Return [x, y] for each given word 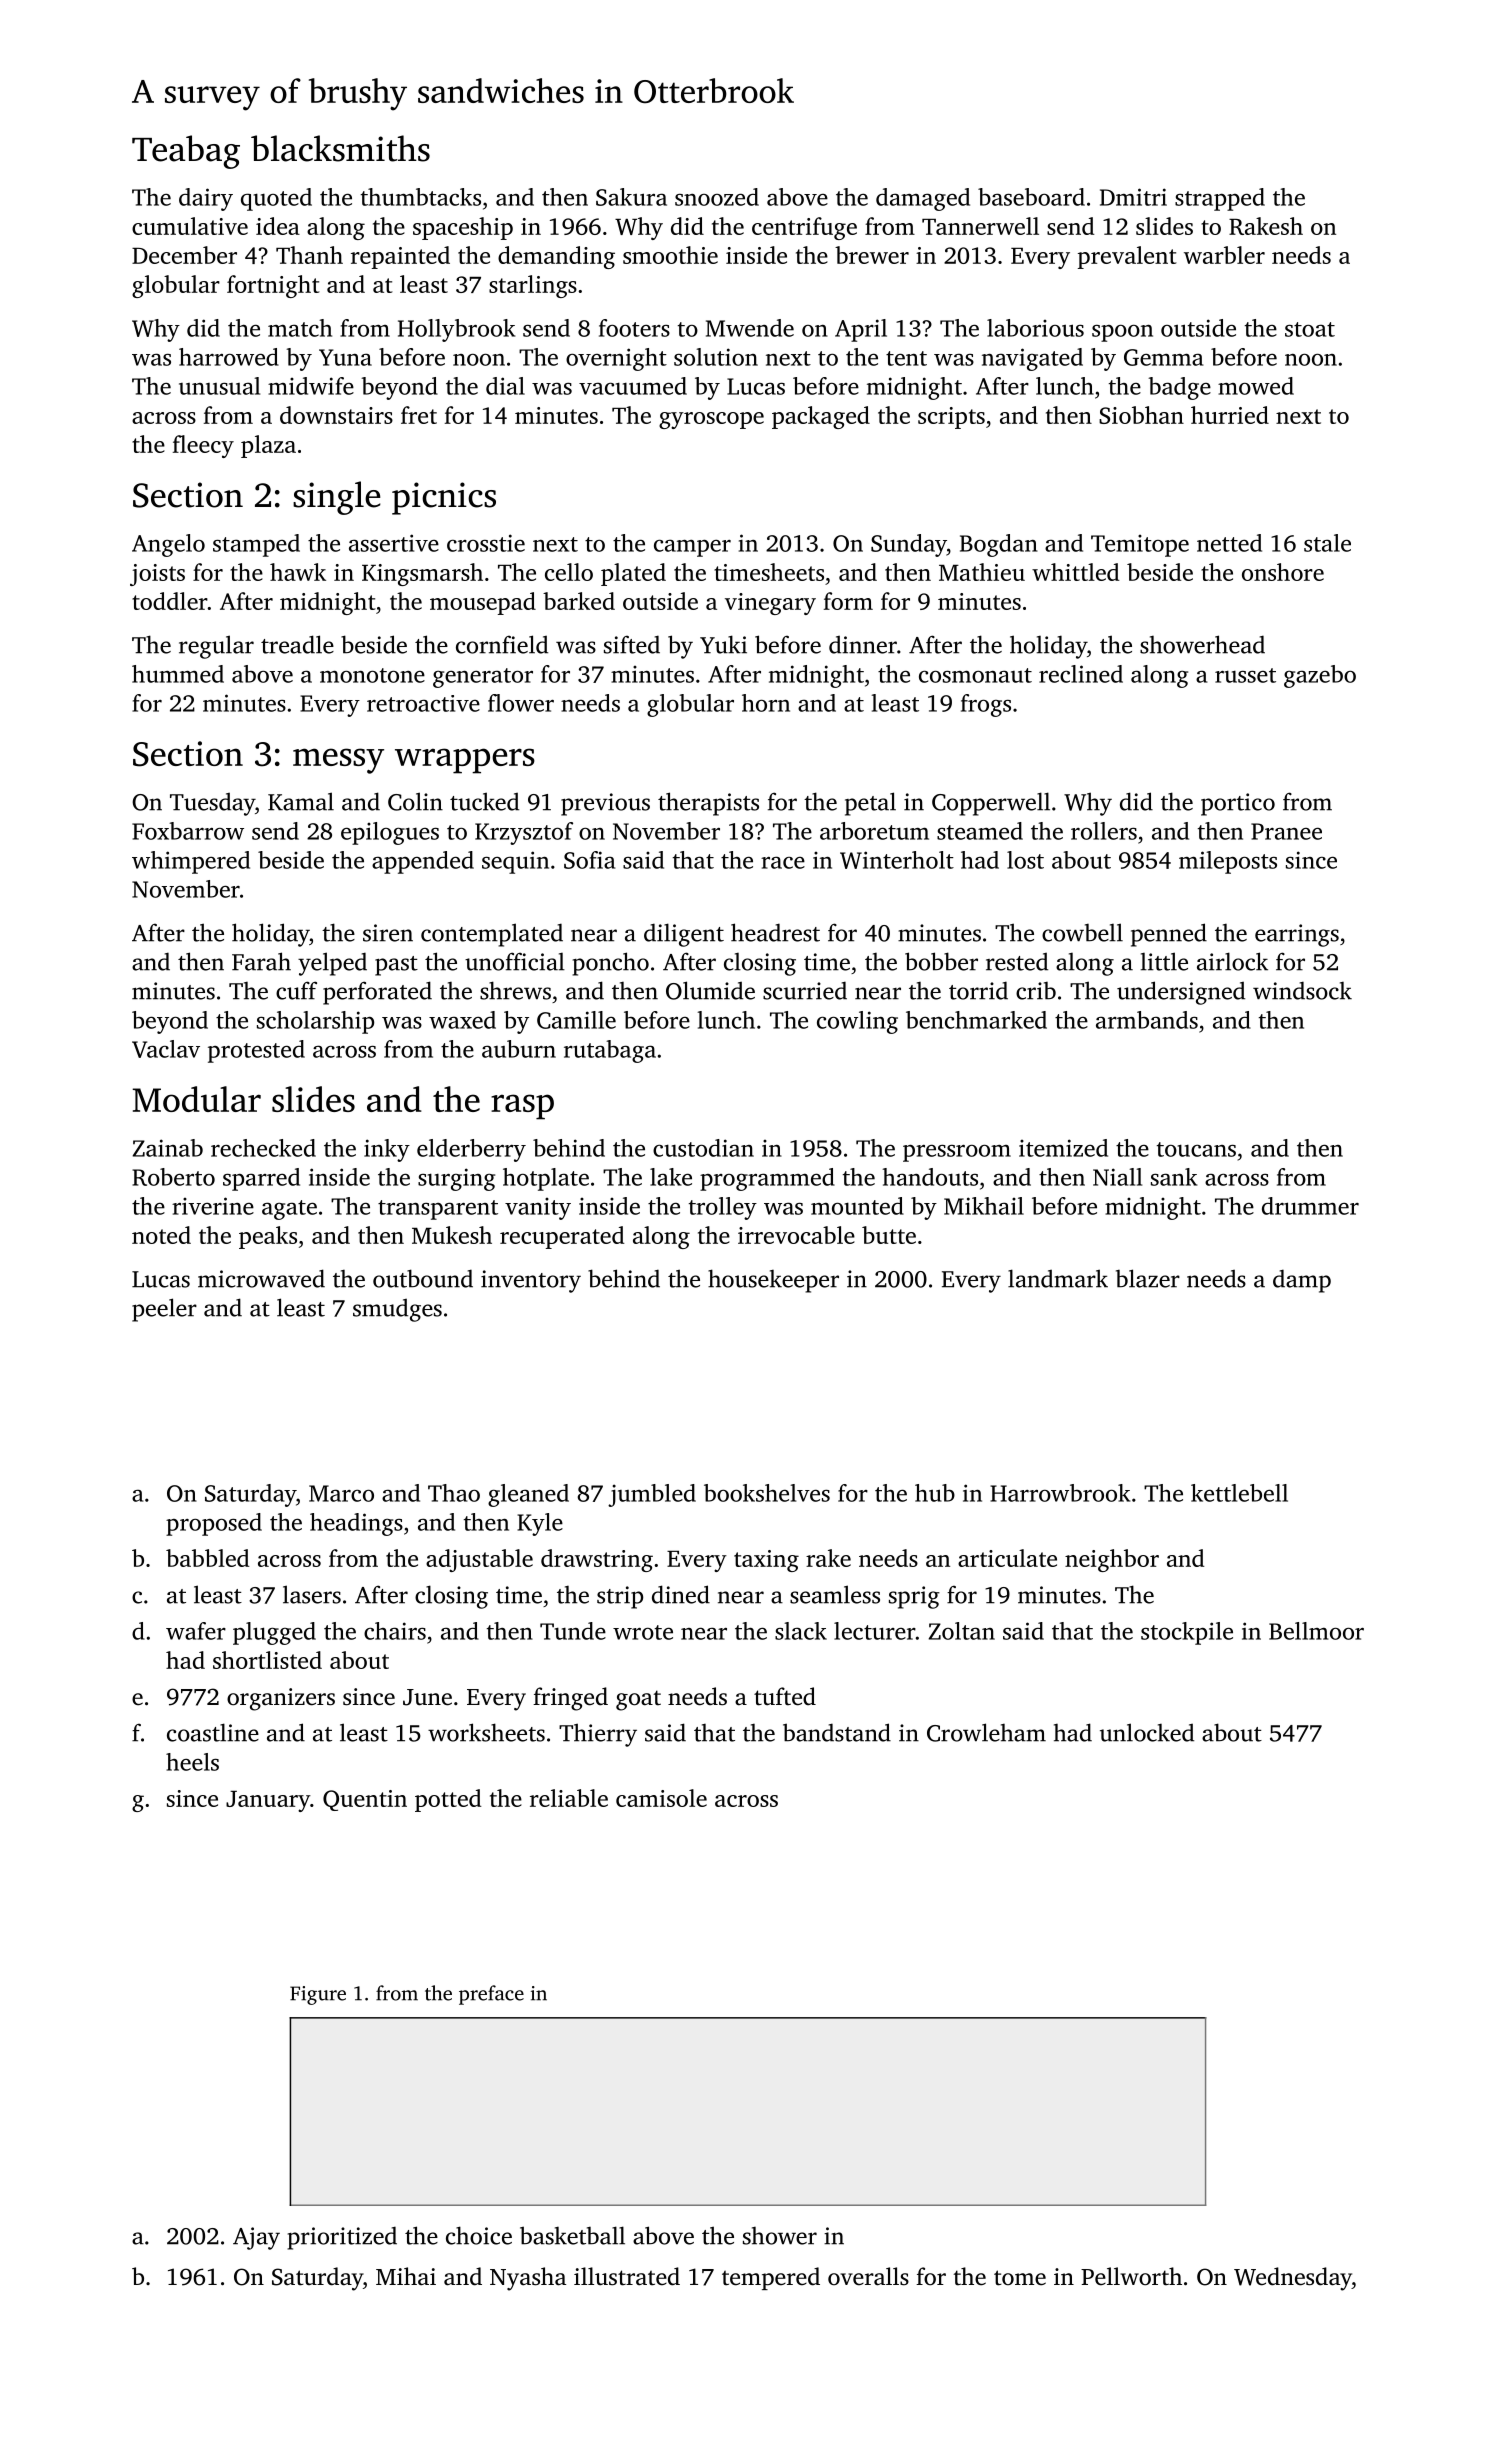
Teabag [186, 152]
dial [505, 386]
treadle [297, 644]
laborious [1035, 328]
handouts [930, 1177]
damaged [923, 199]
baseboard [1031, 197]
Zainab [168, 1148]
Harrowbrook [1060, 1493]
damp [1302, 1281]
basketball [572, 2235]
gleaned [528, 1495]
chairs [395, 1631]
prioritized [342, 2238]
